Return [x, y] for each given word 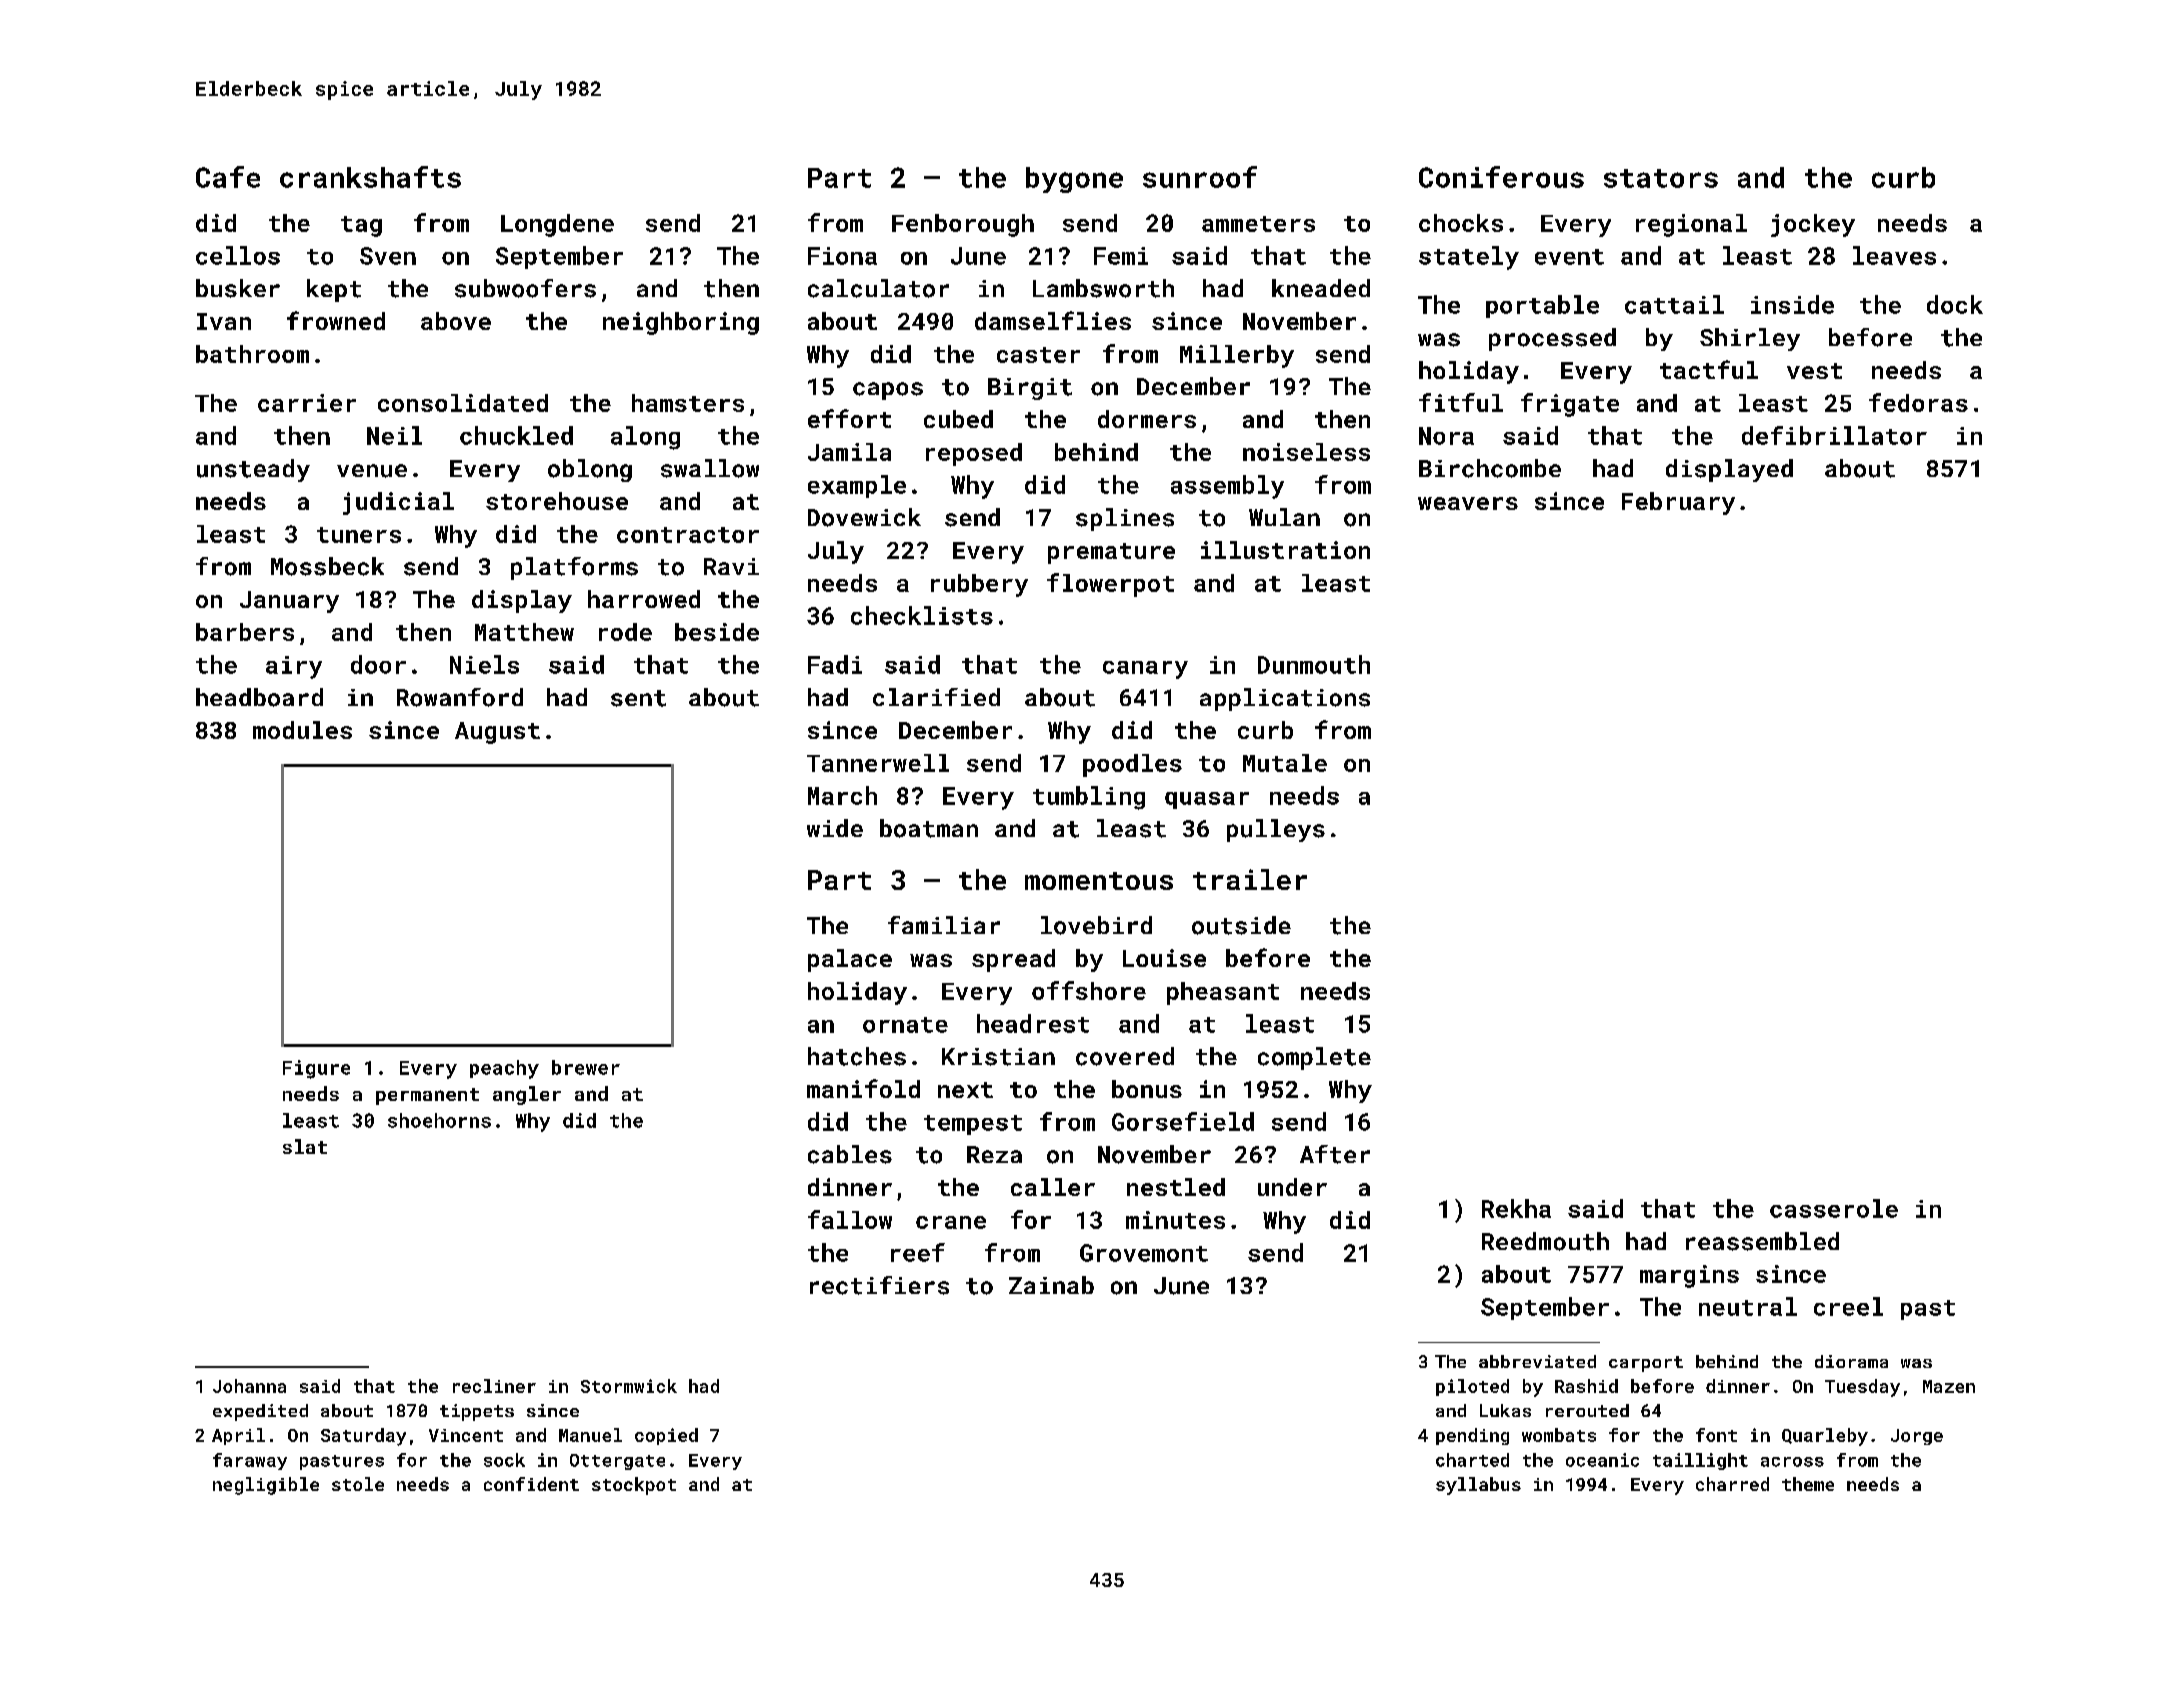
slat [305, 1146]
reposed [974, 454]
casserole [1834, 1208]
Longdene [557, 225]
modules [302, 730]
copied [666, 1436]
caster [1038, 355]
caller [1053, 1187]
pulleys [1276, 830]
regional [1691, 225]
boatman [929, 828]
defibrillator [1834, 435]
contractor [688, 535]
